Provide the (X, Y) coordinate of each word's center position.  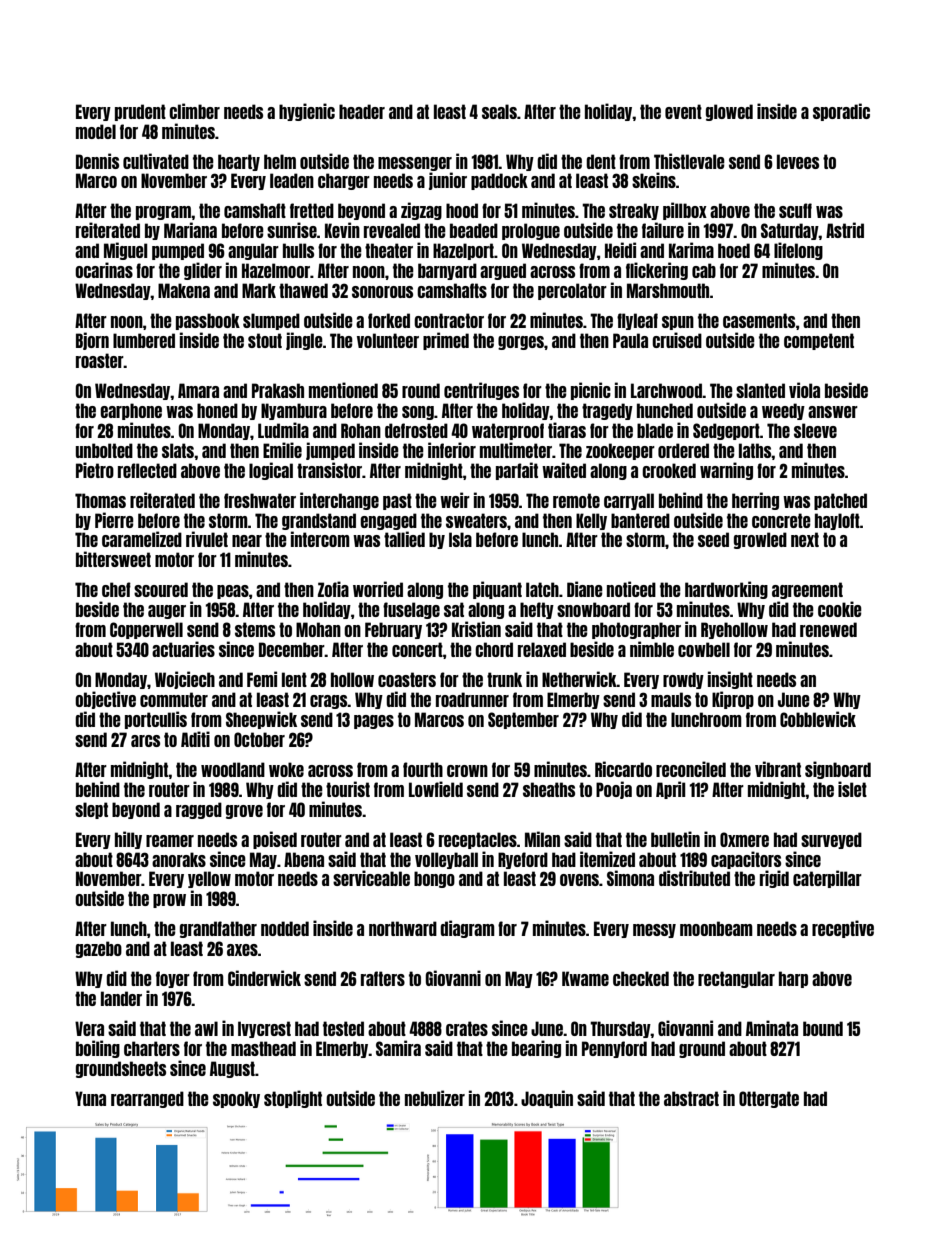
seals (499, 111)
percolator (572, 291)
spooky (236, 1099)
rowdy (683, 680)
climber (194, 111)
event (683, 111)
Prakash (278, 390)
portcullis (156, 720)
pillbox (685, 211)
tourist (348, 789)
